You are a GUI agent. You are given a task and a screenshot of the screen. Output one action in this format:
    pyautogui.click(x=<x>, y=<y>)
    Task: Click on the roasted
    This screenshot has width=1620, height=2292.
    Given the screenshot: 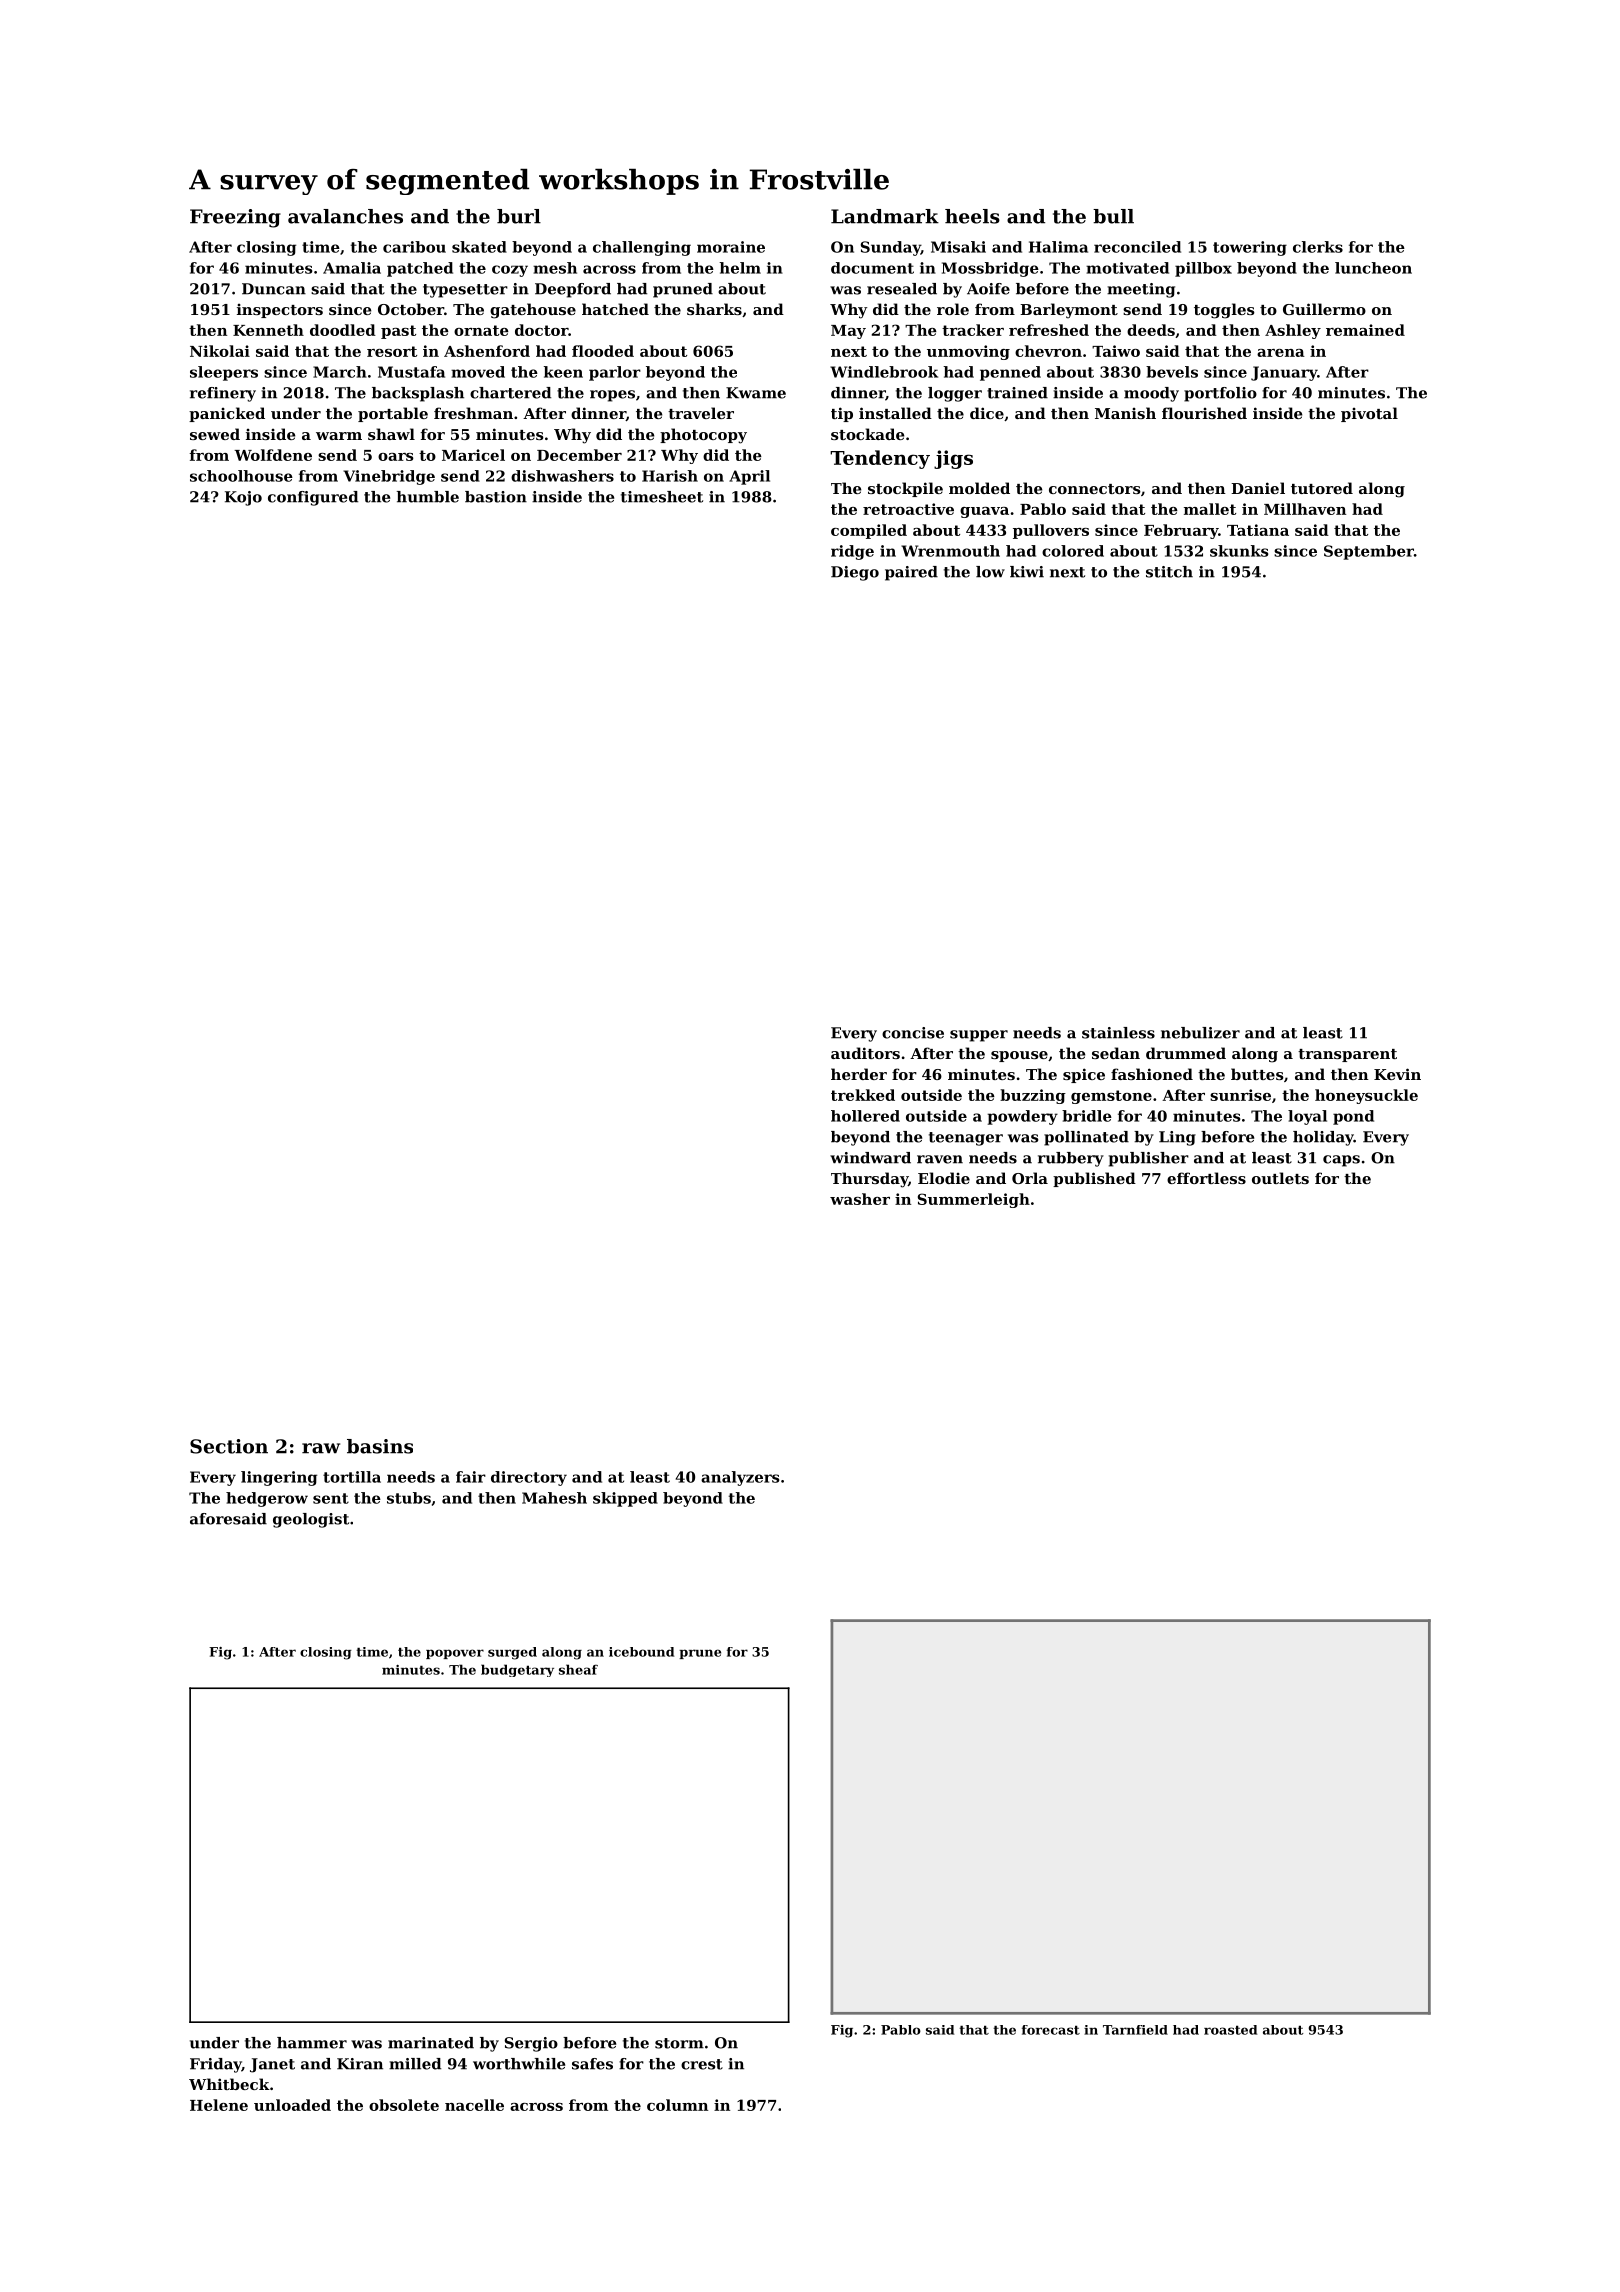 What is the action you would take?
    pyautogui.click(x=1230, y=2030)
